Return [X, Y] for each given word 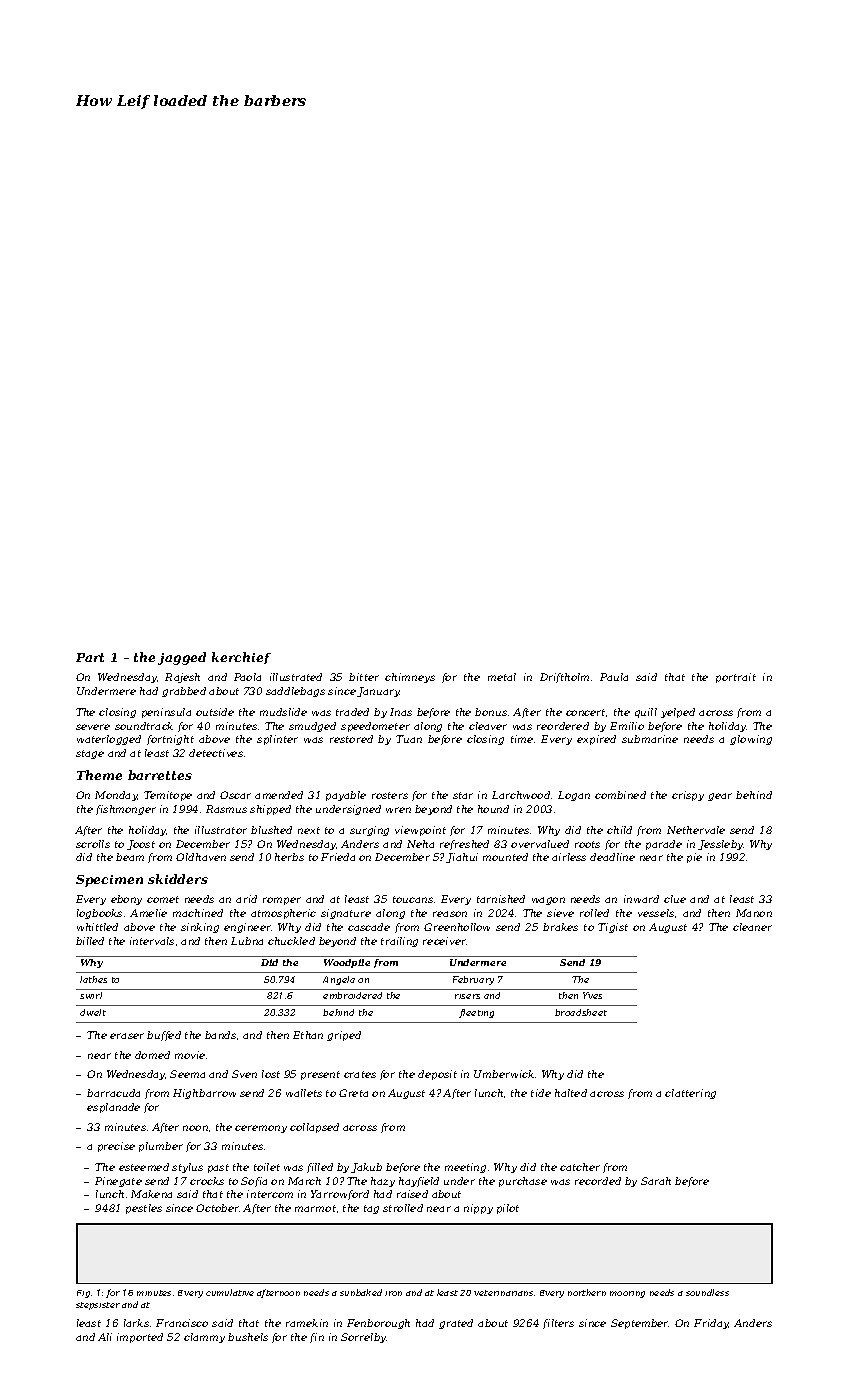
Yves [592, 995]
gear [720, 797]
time [522, 739]
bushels [248, 1337]
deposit [437, 1075]
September [640, 1324]
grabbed [184, 692]
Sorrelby [364, 1338]
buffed [164, 1036]
